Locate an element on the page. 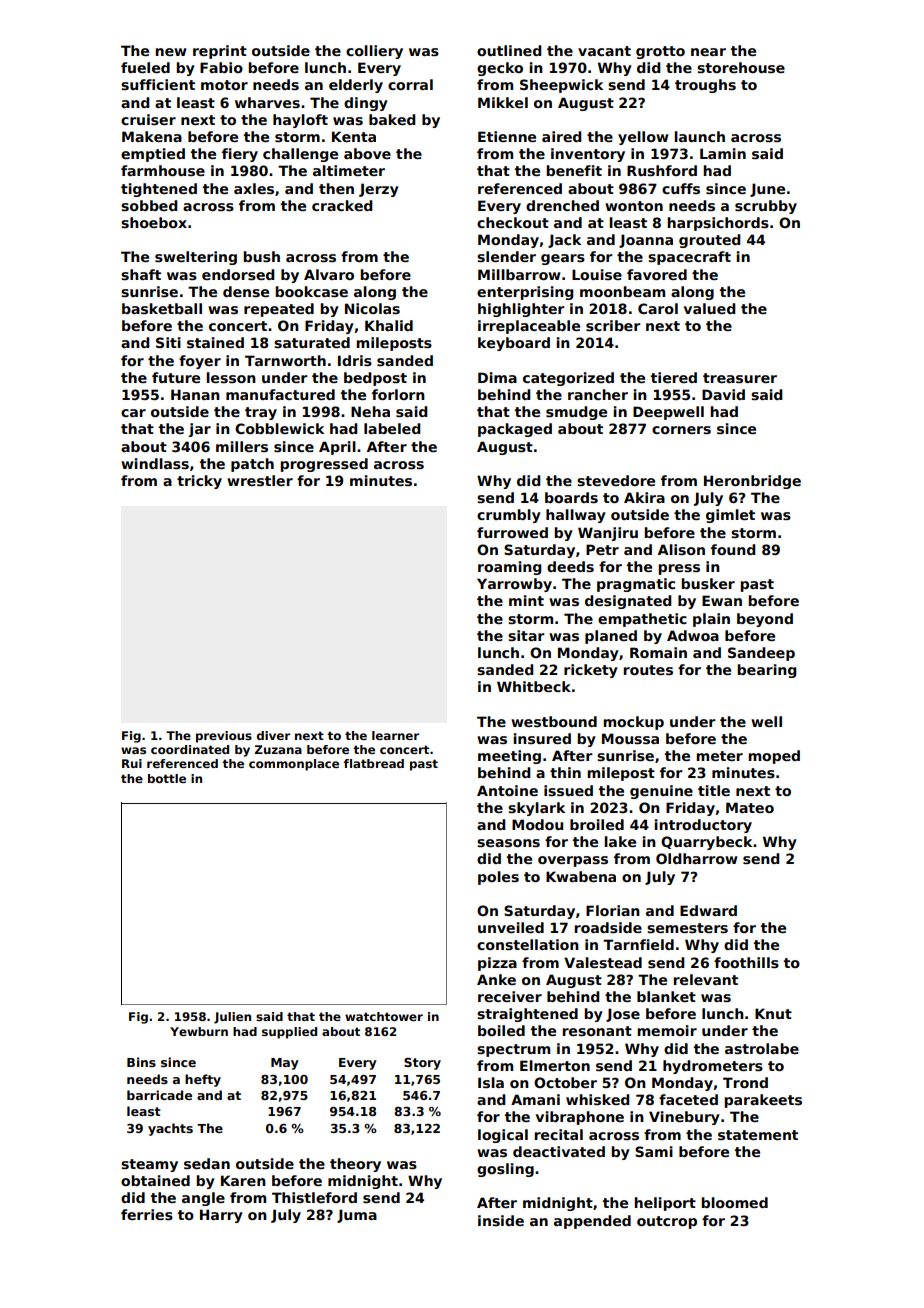 This document has width=924, height=1308. checkout is located at coordinates (513, 222).
